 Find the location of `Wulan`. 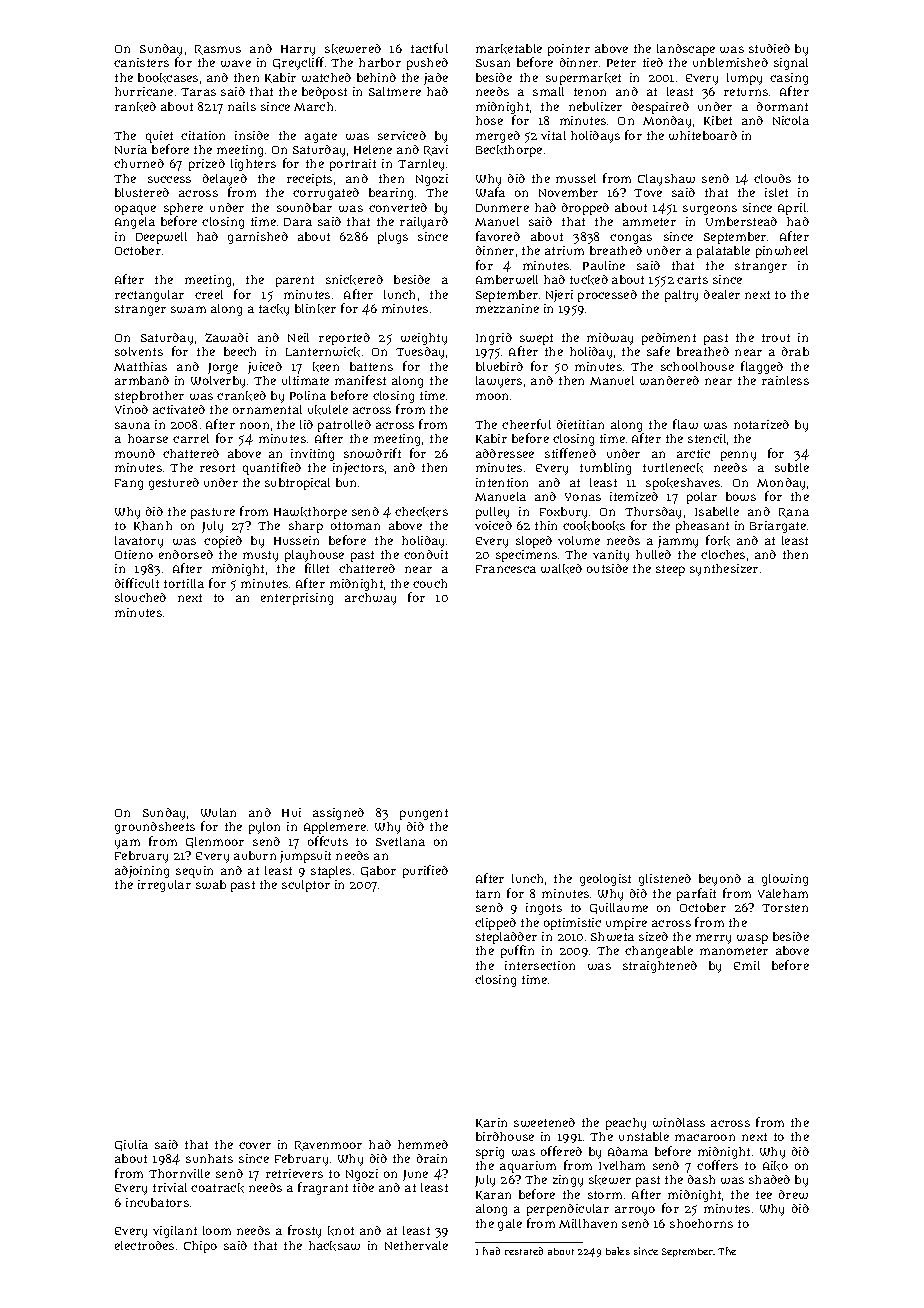

Wulan is located at coordinates (218, 812).
